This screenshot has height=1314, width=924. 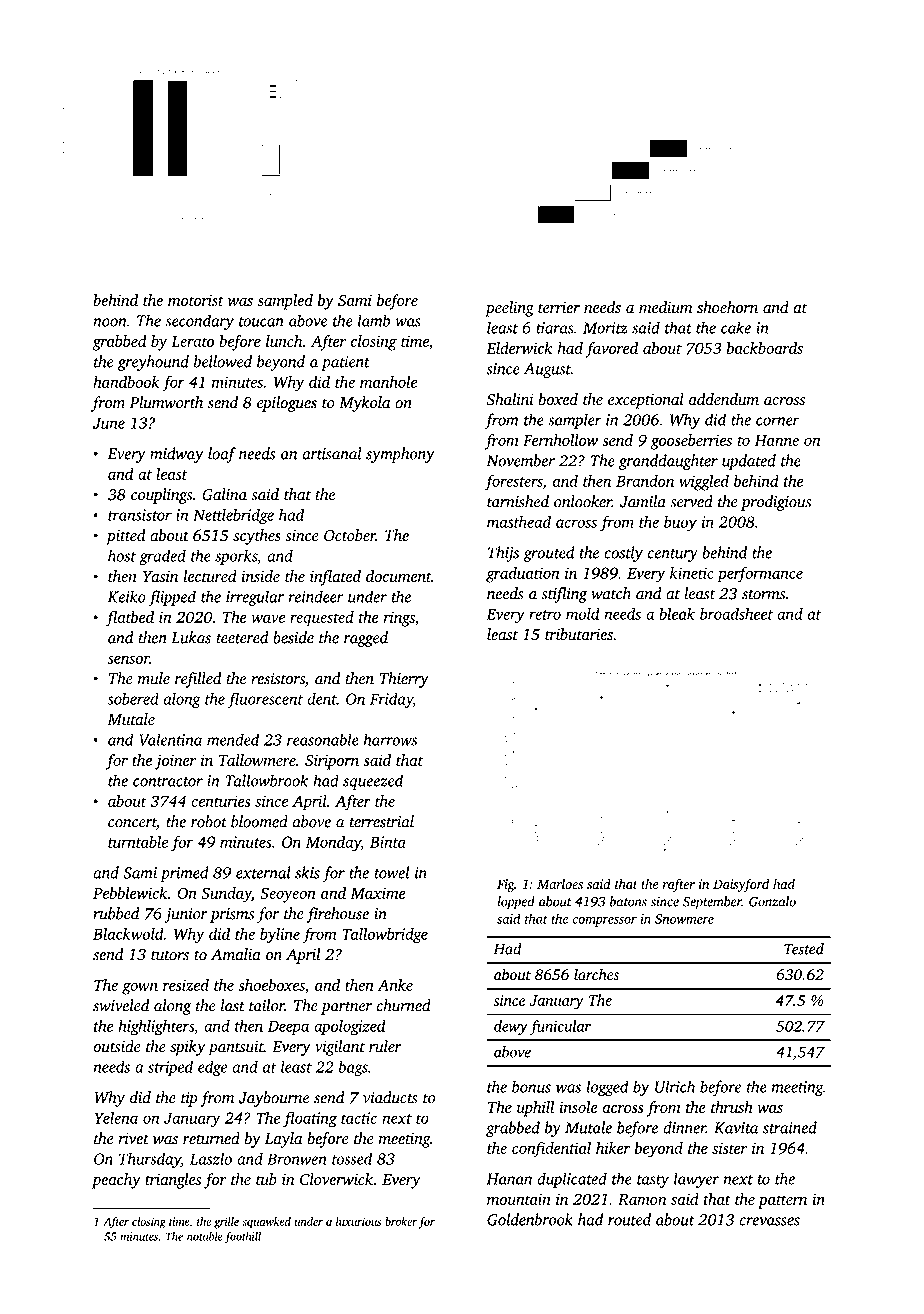 I want to click on duplicated, so click(x=572, y=1180).
